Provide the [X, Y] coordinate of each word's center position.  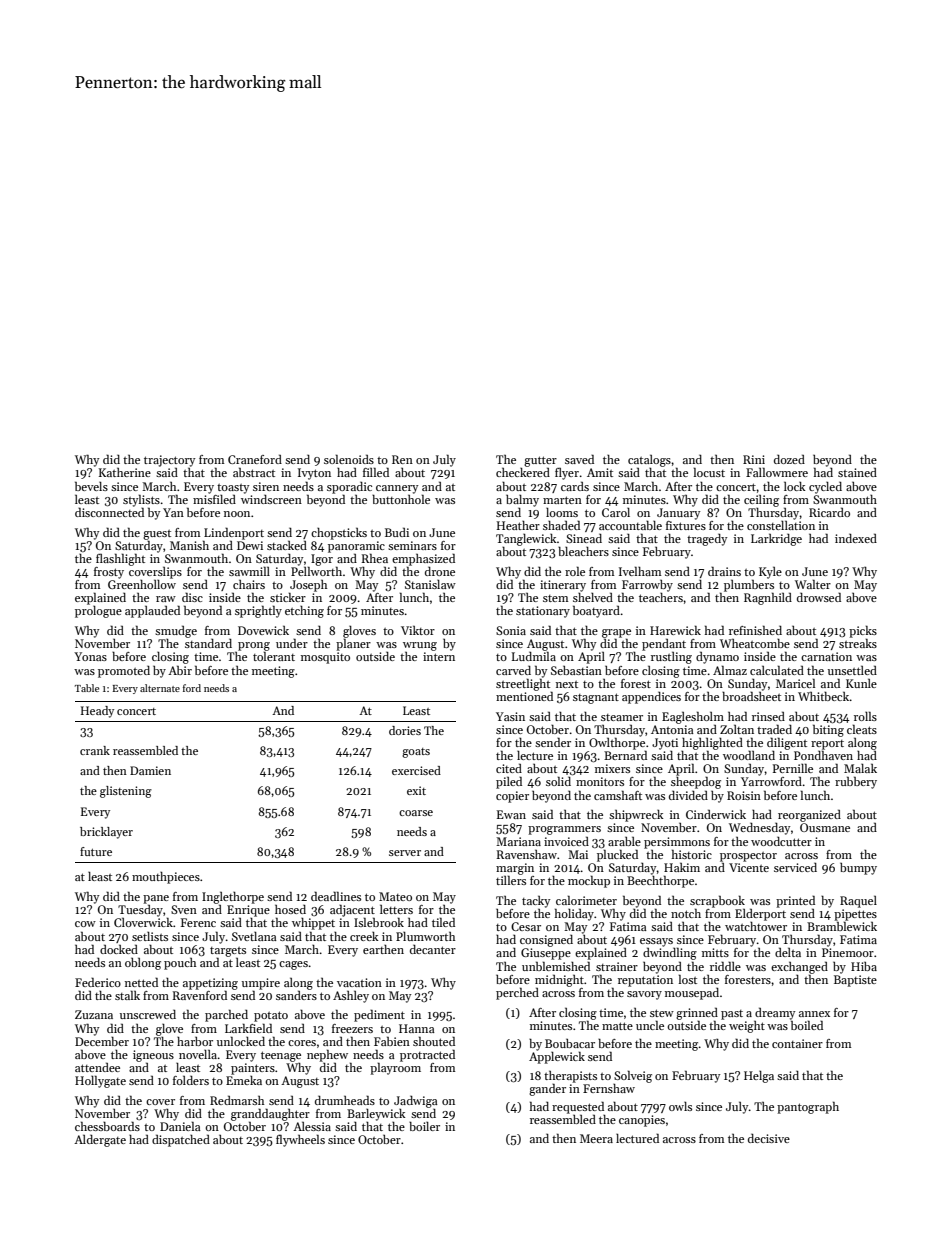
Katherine [125, 472]
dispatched [181, 1140]
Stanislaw [430, 584]
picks [863, 631]
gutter [540, 462]
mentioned [524, 696]
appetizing [210, 984]
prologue [98, 612]
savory [644, 995]
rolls [865, 716]
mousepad [692, 994]
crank [95, 750]
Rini [754, 459]
